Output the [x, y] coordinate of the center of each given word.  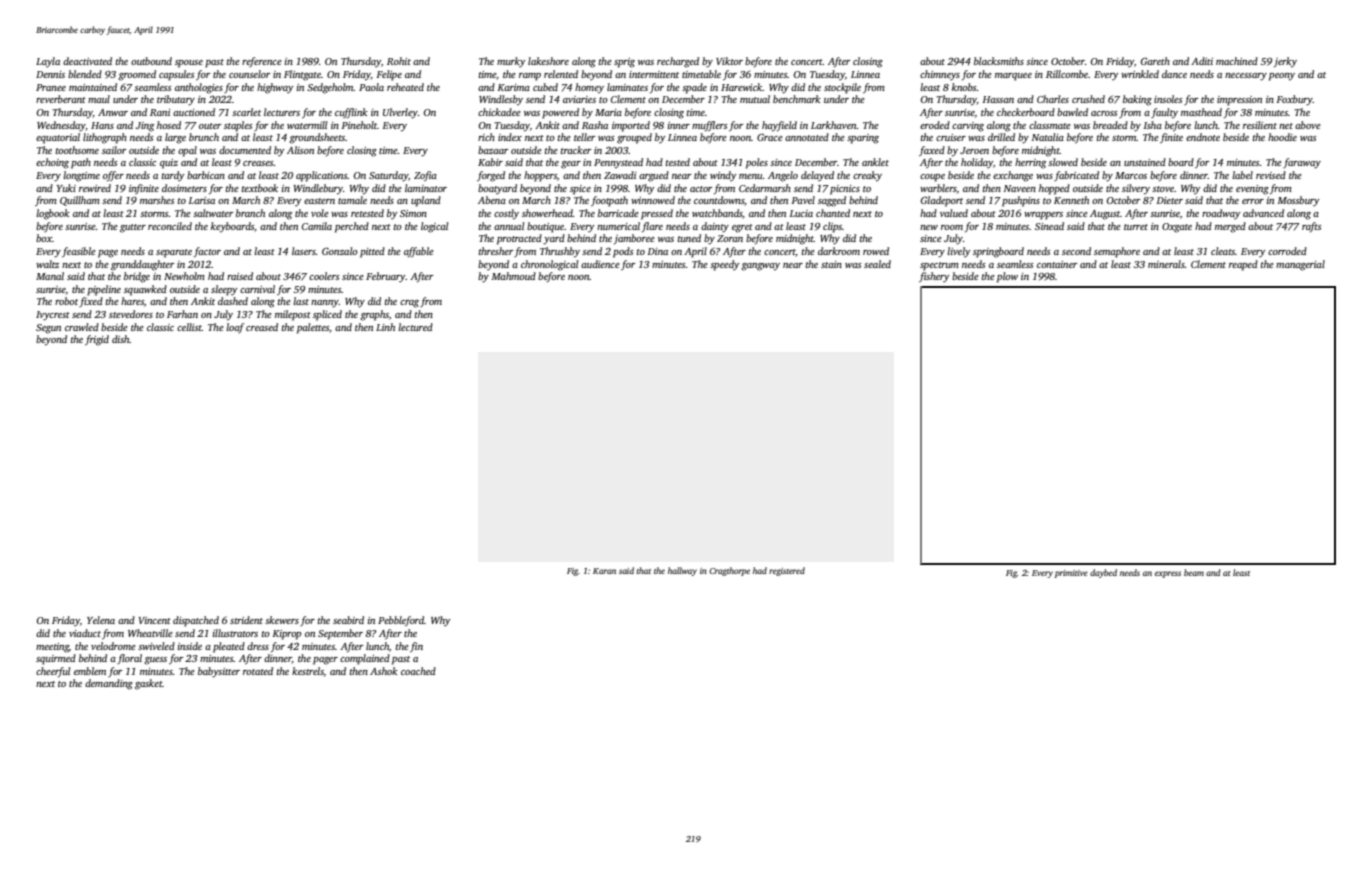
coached [418, 671]
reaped [1243, 265]
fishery [934, 277]
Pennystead [618, 163]
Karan [604, 571]
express [1168, 574]
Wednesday [61, 126]
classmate [1050, 125]
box [44, 238]
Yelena [101, 620]
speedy [725, 265]
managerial [1300, 265]
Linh [385, 327]
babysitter [219, 672]
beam [1194, 572]
